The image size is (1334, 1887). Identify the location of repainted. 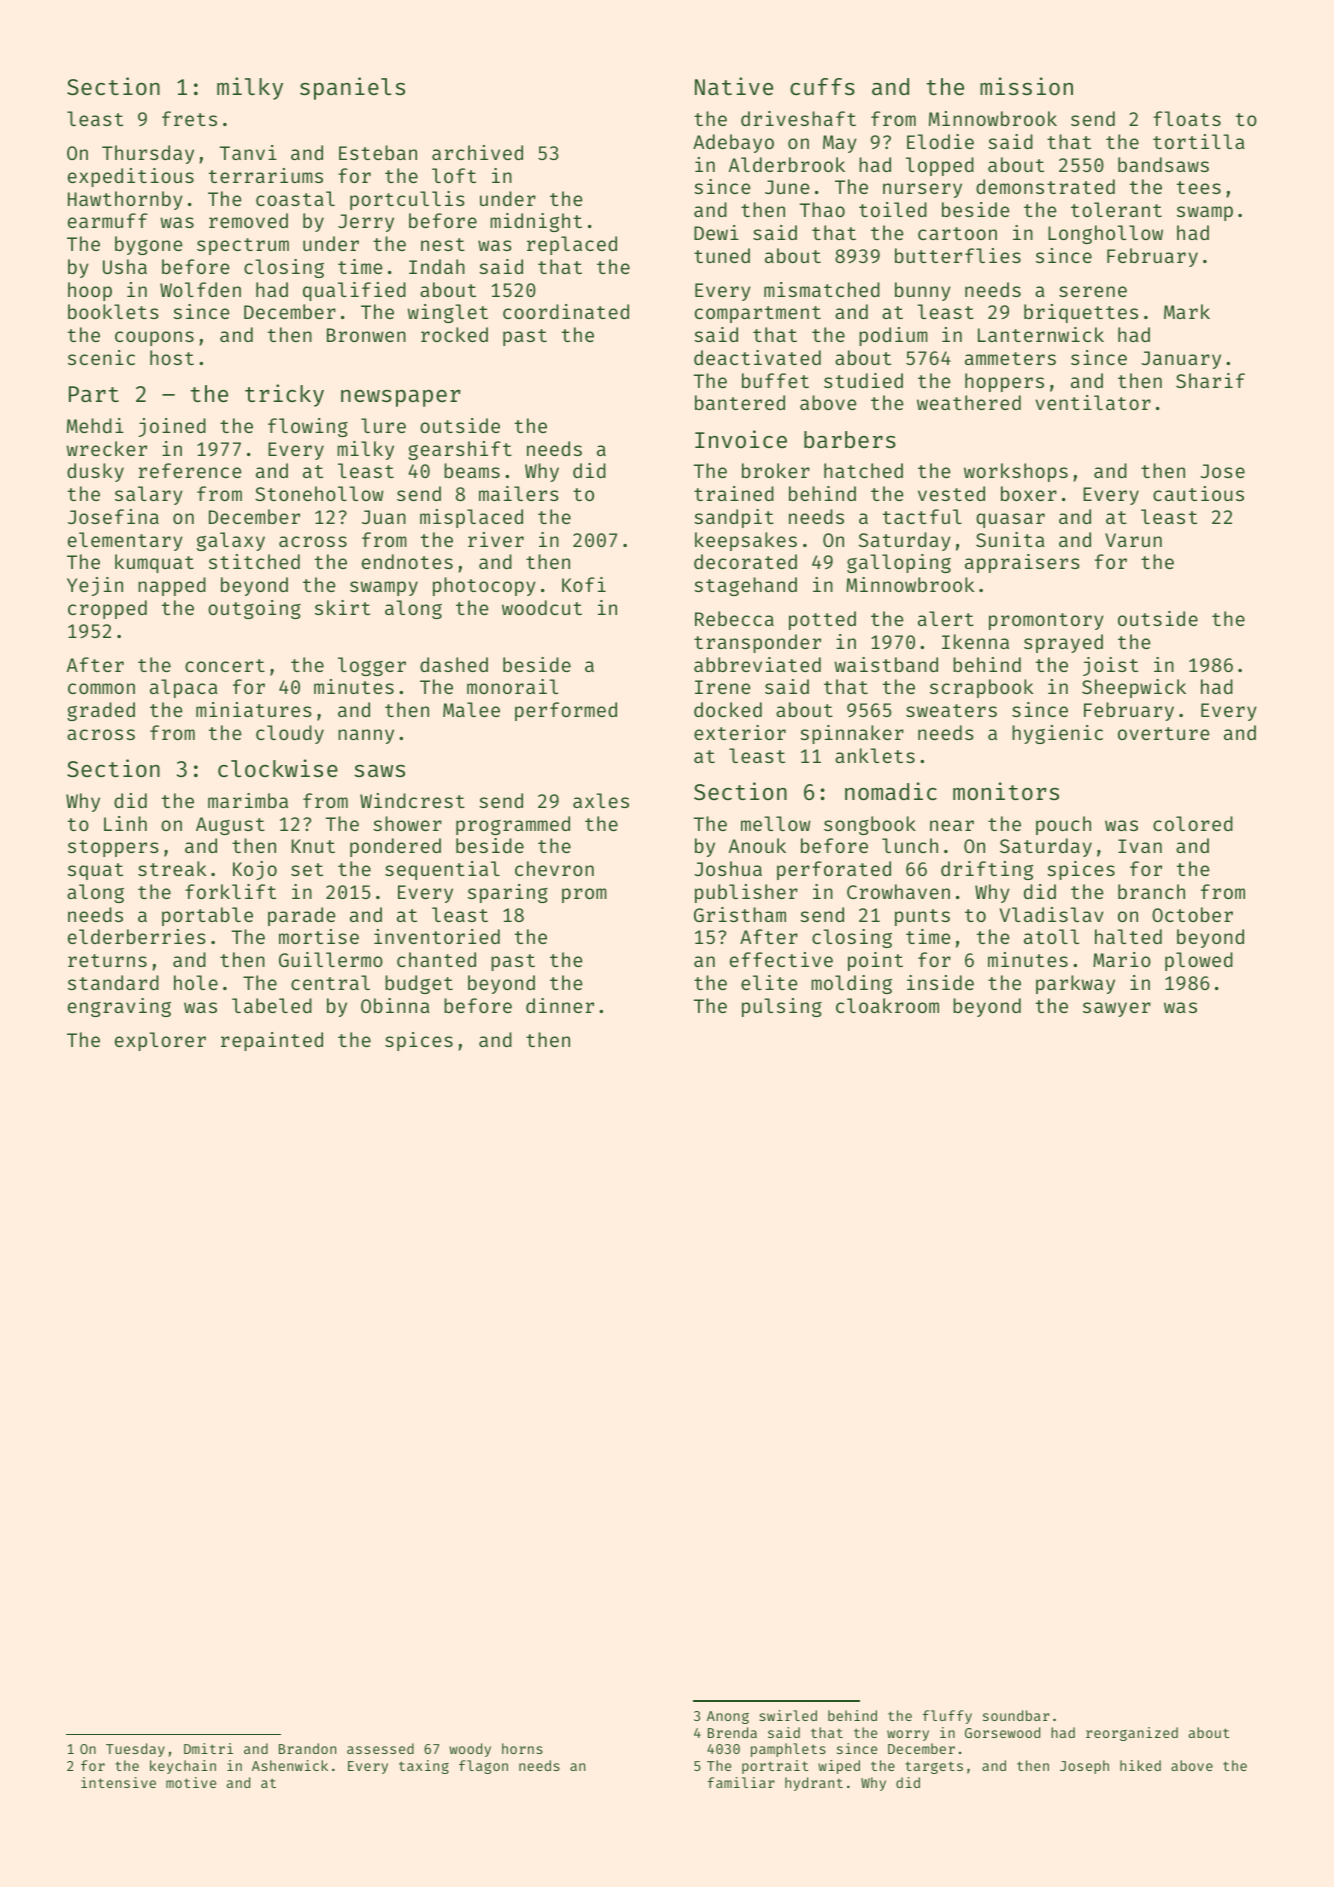
(272, 1041).
